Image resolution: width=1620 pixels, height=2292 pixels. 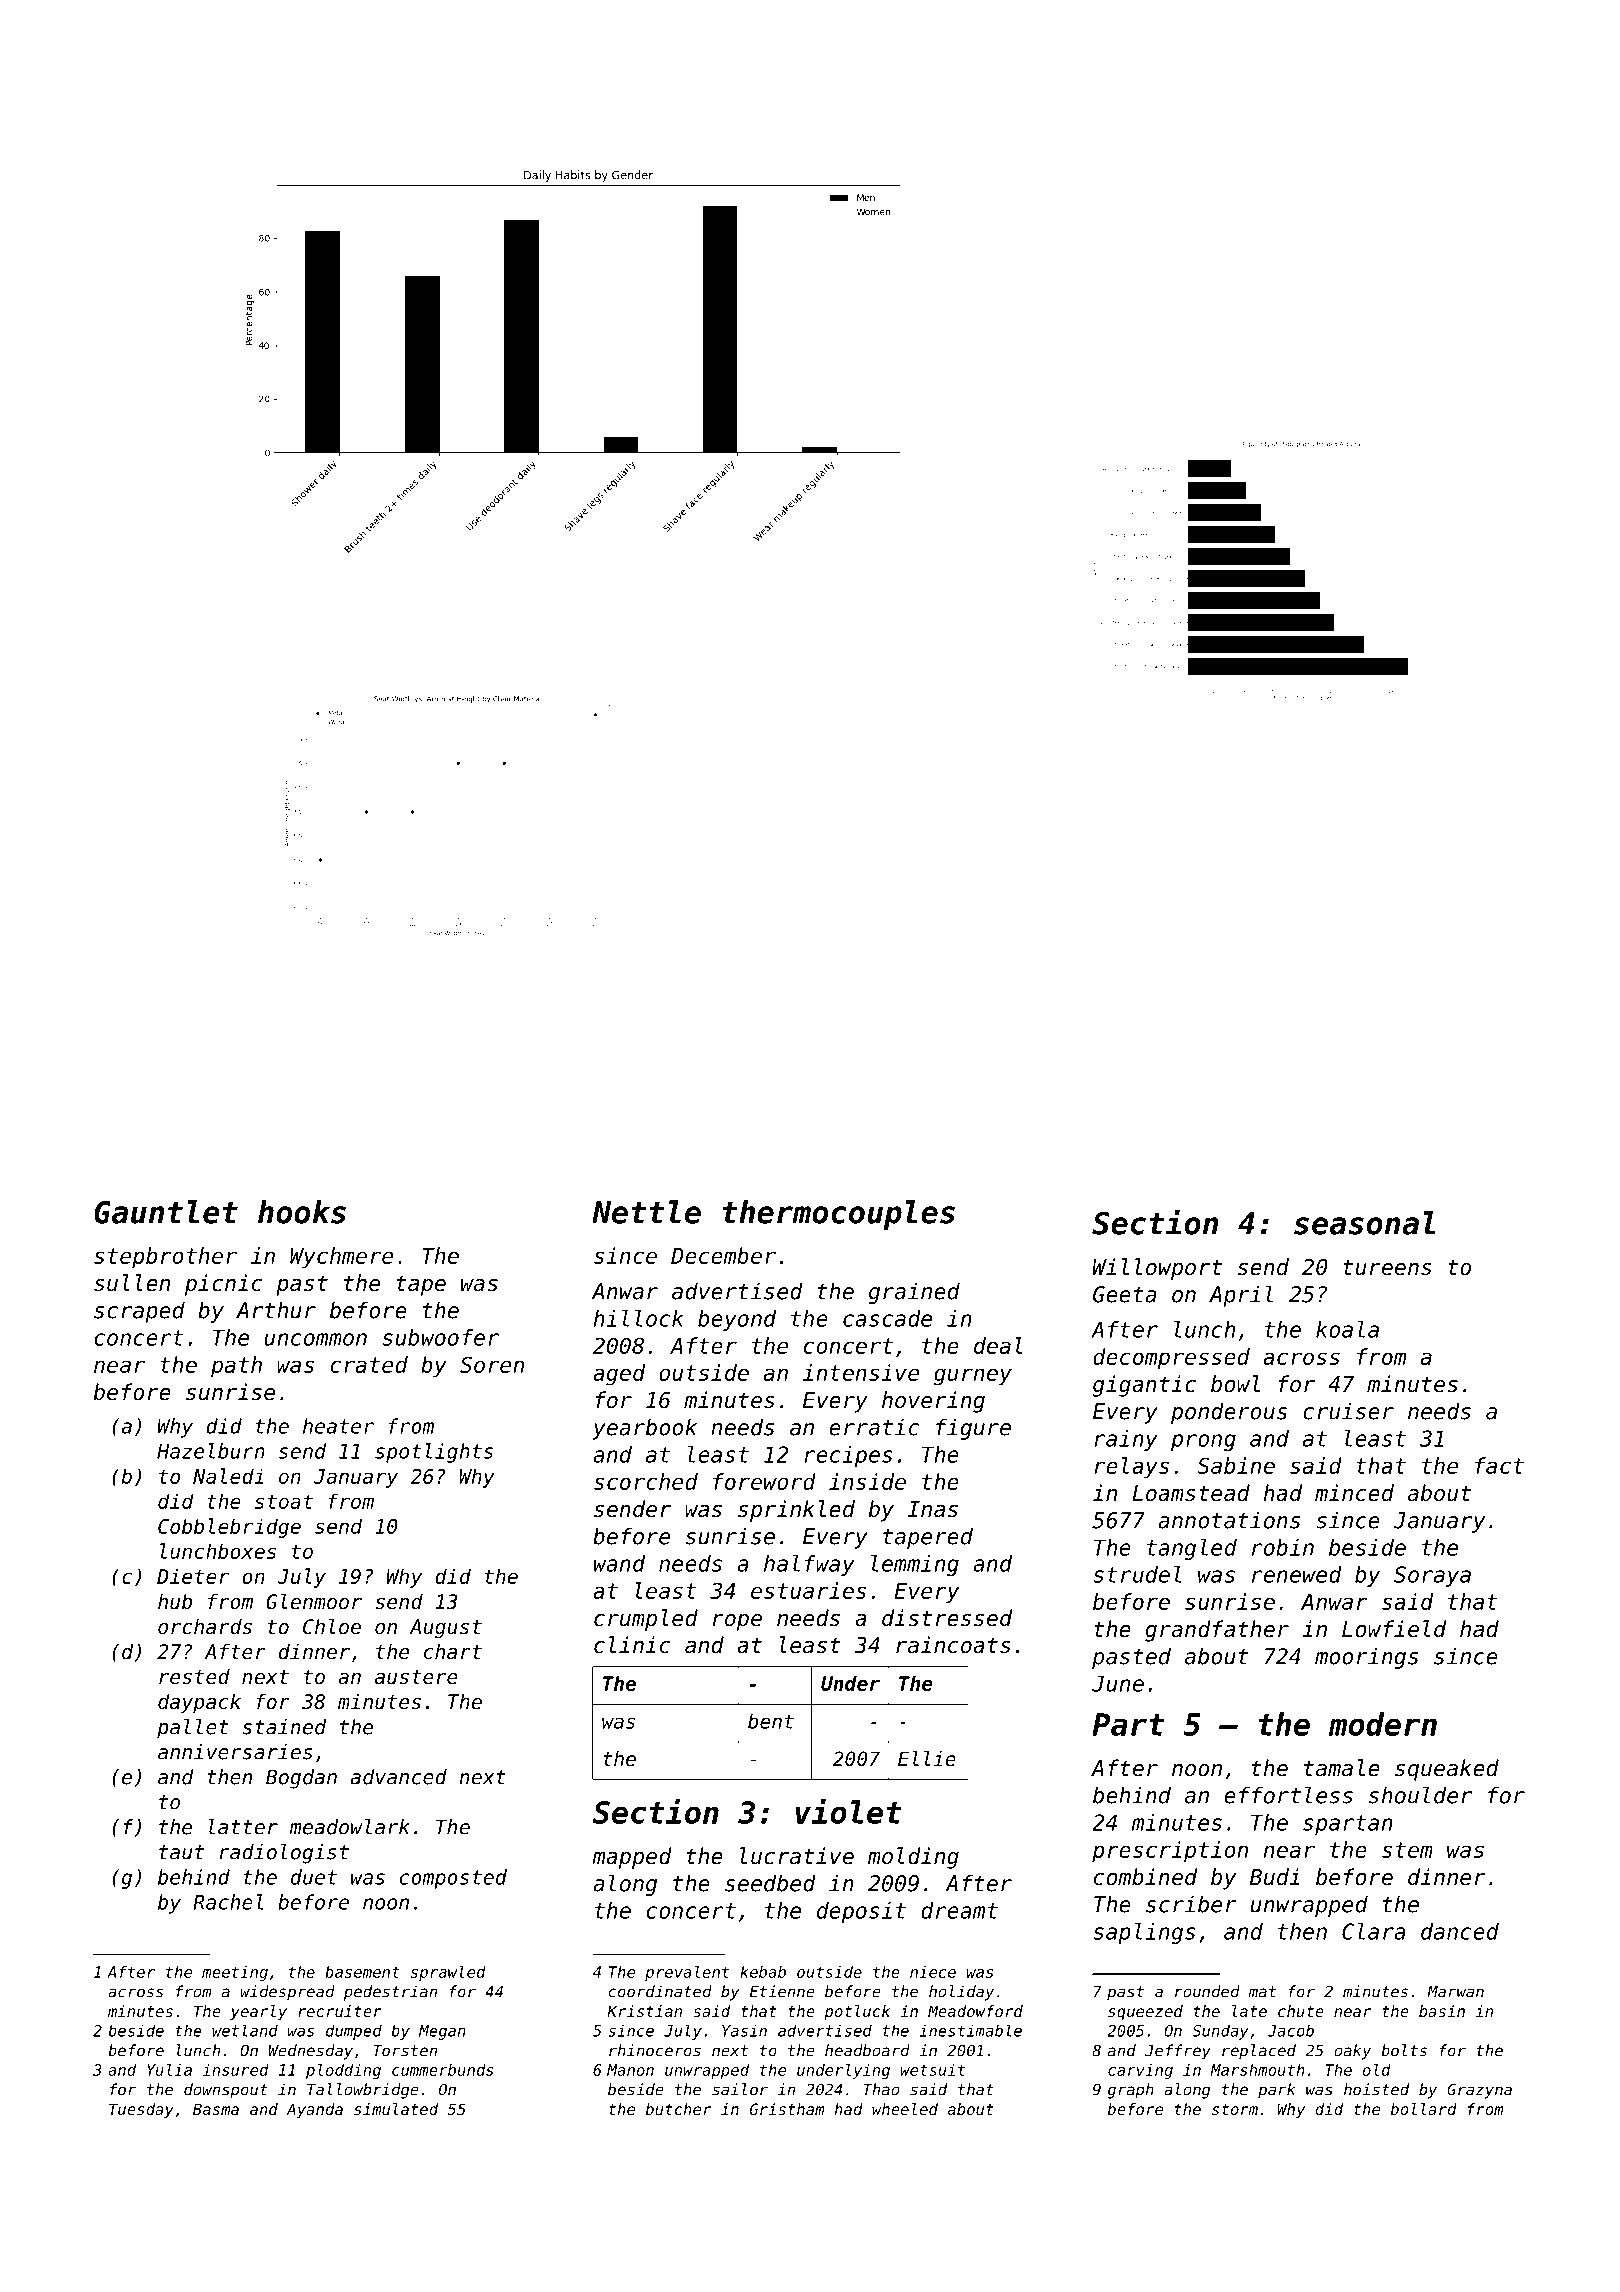 I want to click on duet, so click(x=314, y=1877).
